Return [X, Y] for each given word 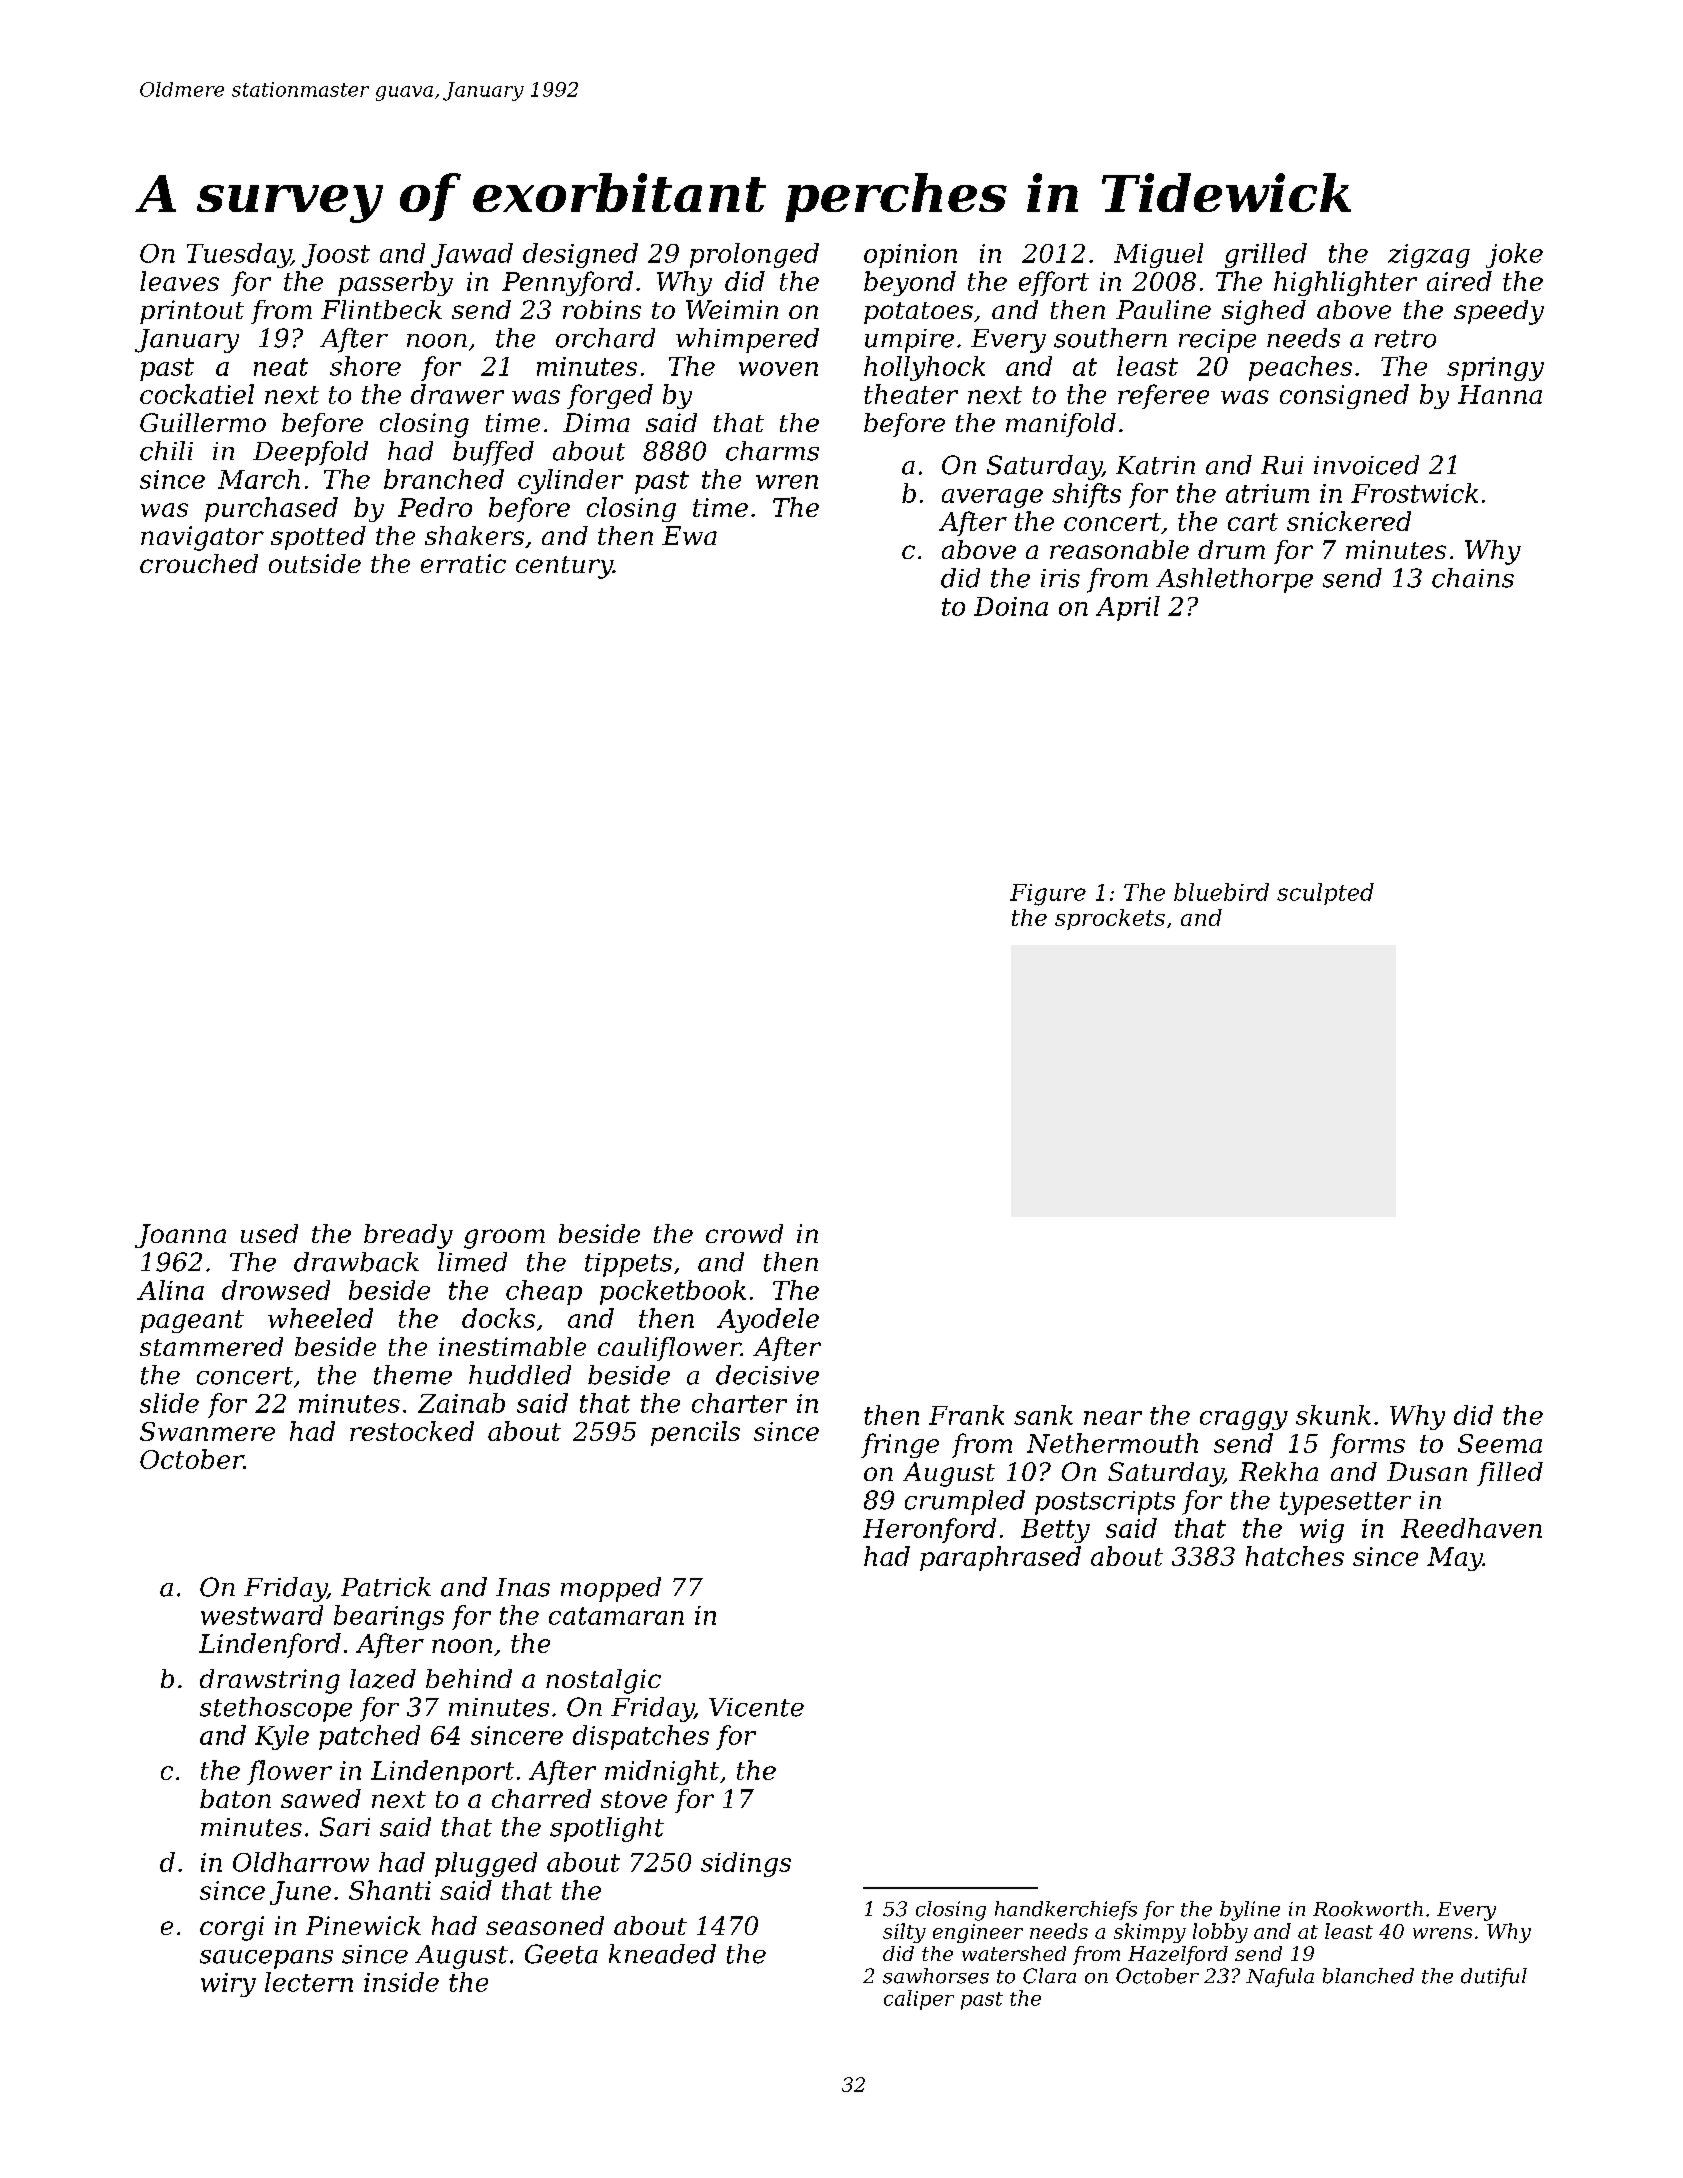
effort [1054, 283]
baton [235, 1798]
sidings [746, 1864]
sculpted [1325, 894]
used [269, 1233]
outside [315, 563]
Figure [1048, 895]
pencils [695, 1433]
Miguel [1158, 255]
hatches [1295, 1556]
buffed [493, 453]
